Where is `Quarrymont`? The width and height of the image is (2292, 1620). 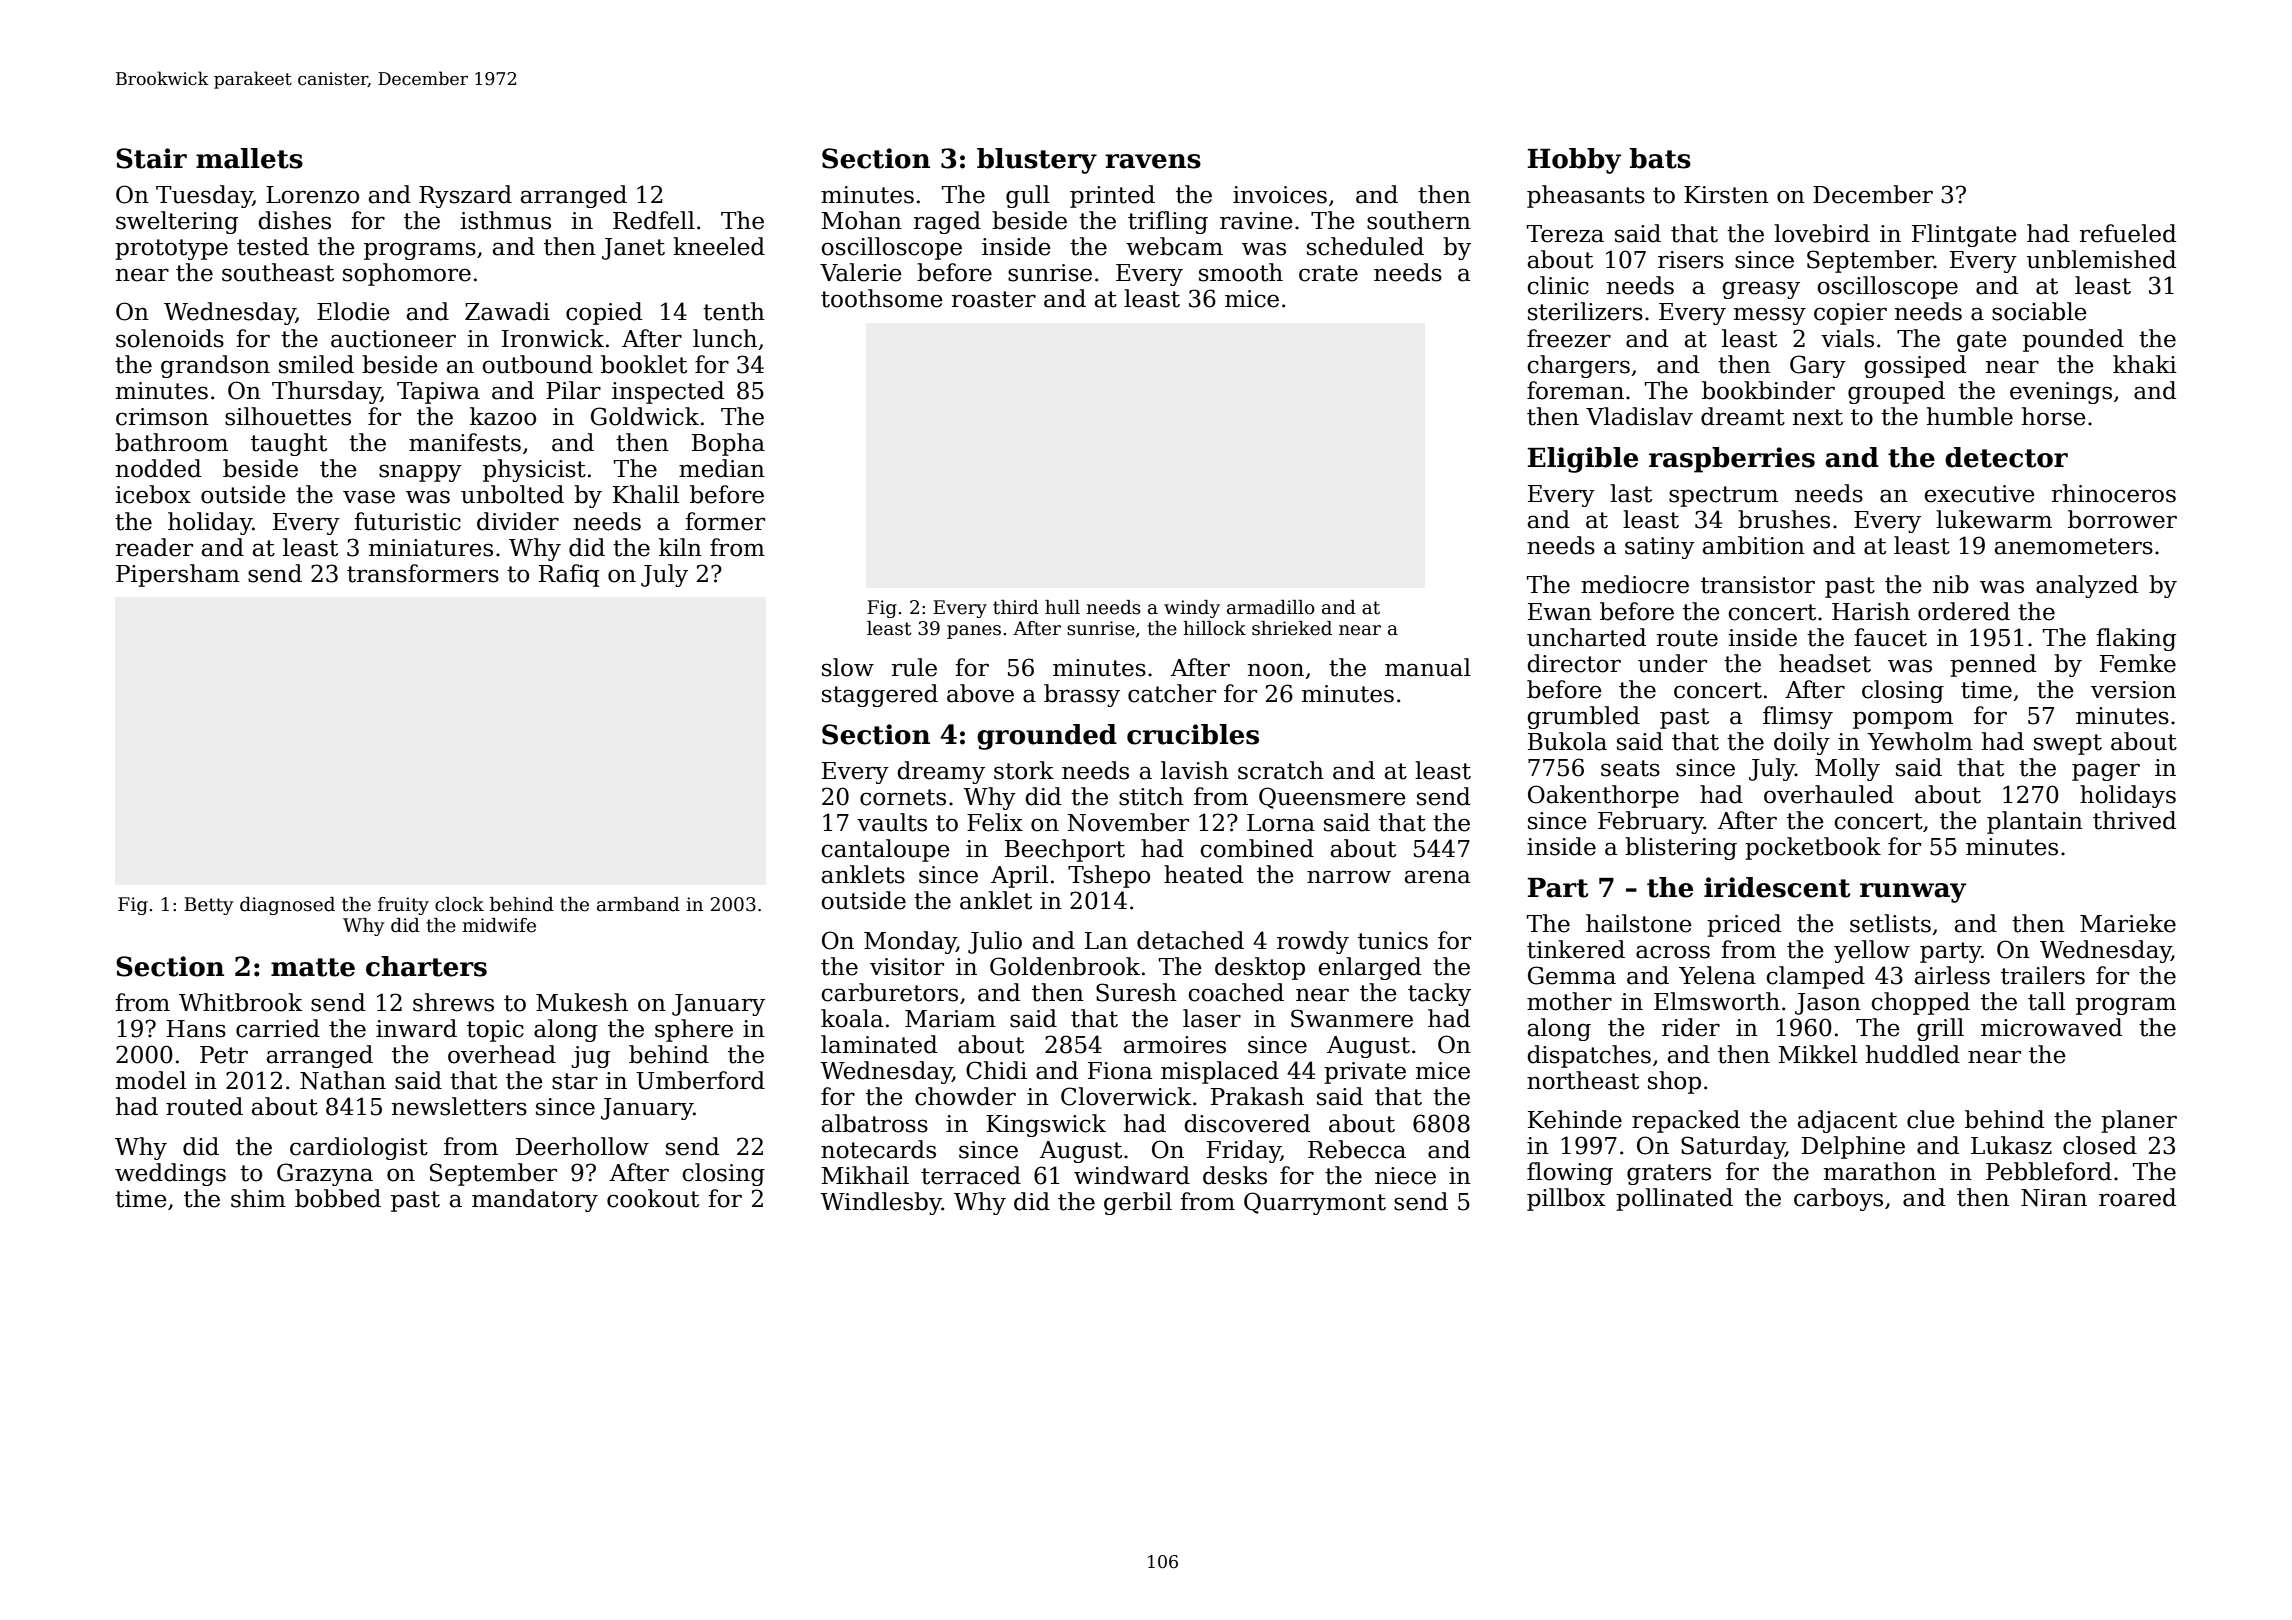 Quarrymont is located at coordinates (1315, 1203).
